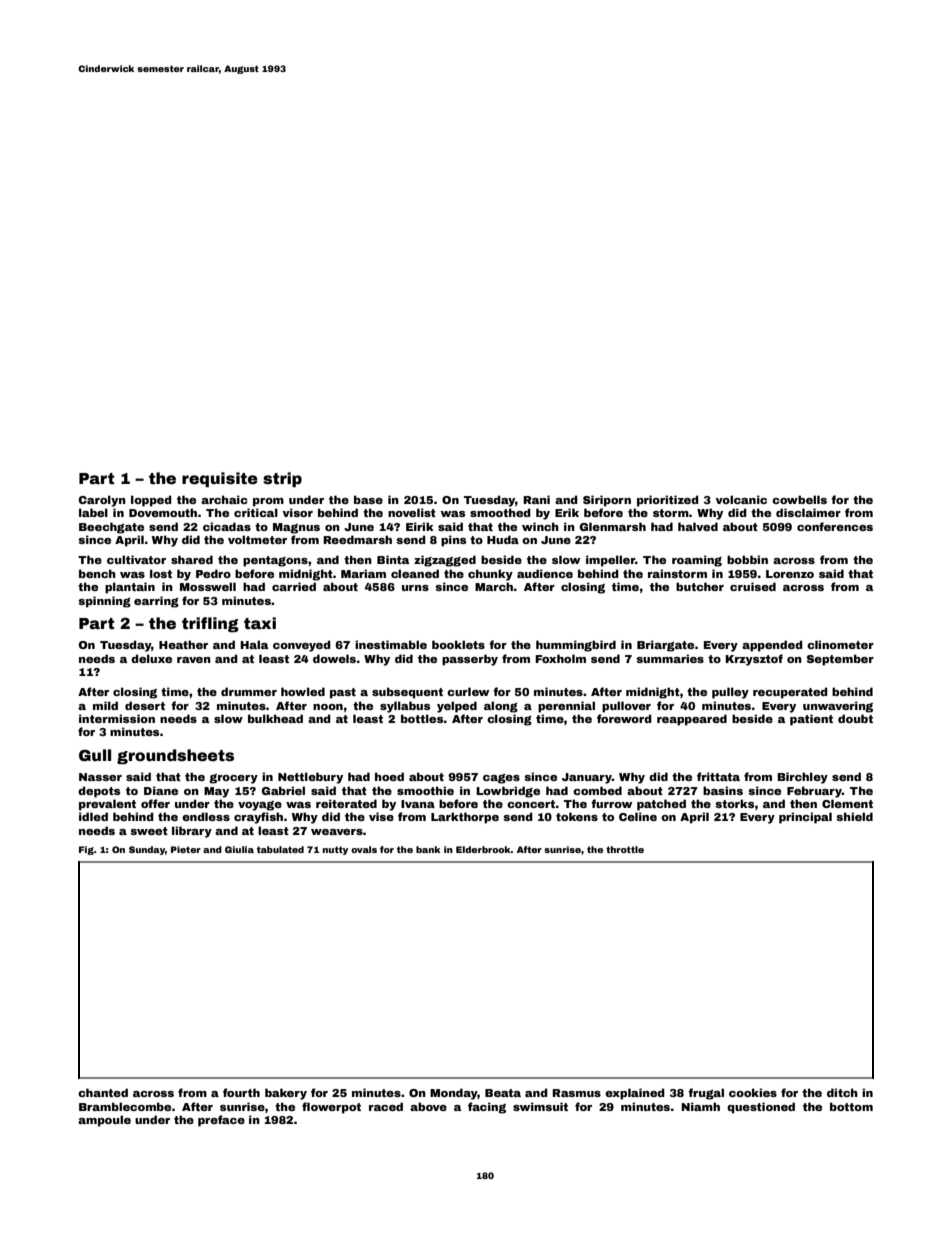  Describe the element at coordinates (730, 693) in the page. I see `pulley` at that location.
